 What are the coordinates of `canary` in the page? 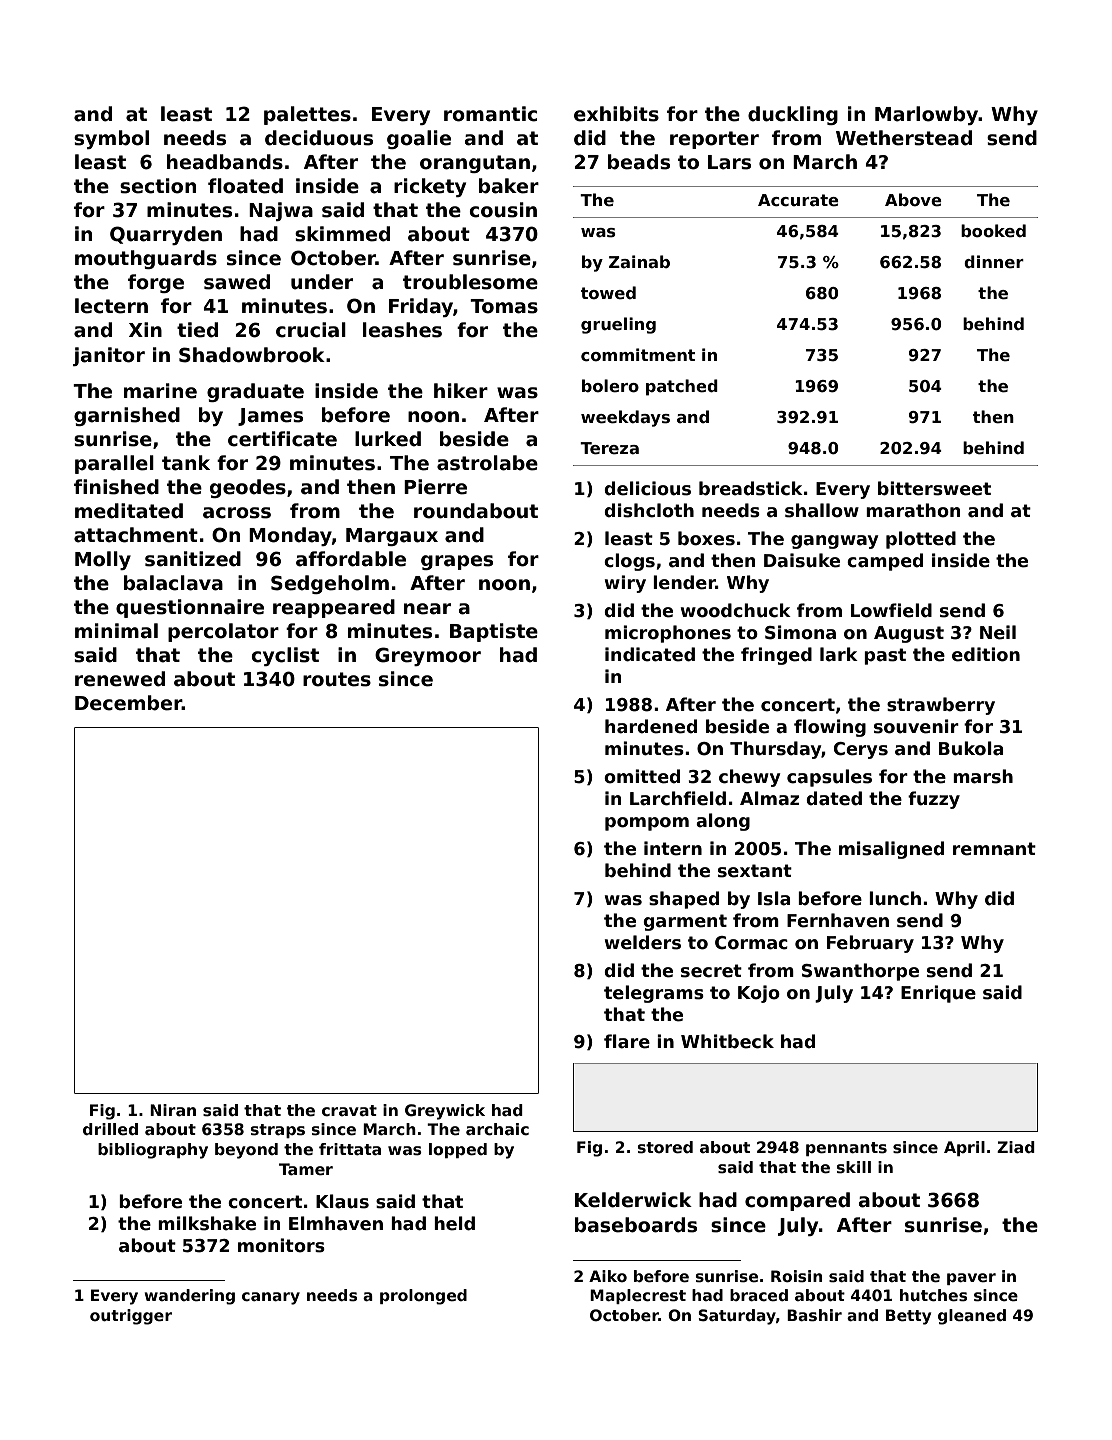 It's located at (271, 1298).
